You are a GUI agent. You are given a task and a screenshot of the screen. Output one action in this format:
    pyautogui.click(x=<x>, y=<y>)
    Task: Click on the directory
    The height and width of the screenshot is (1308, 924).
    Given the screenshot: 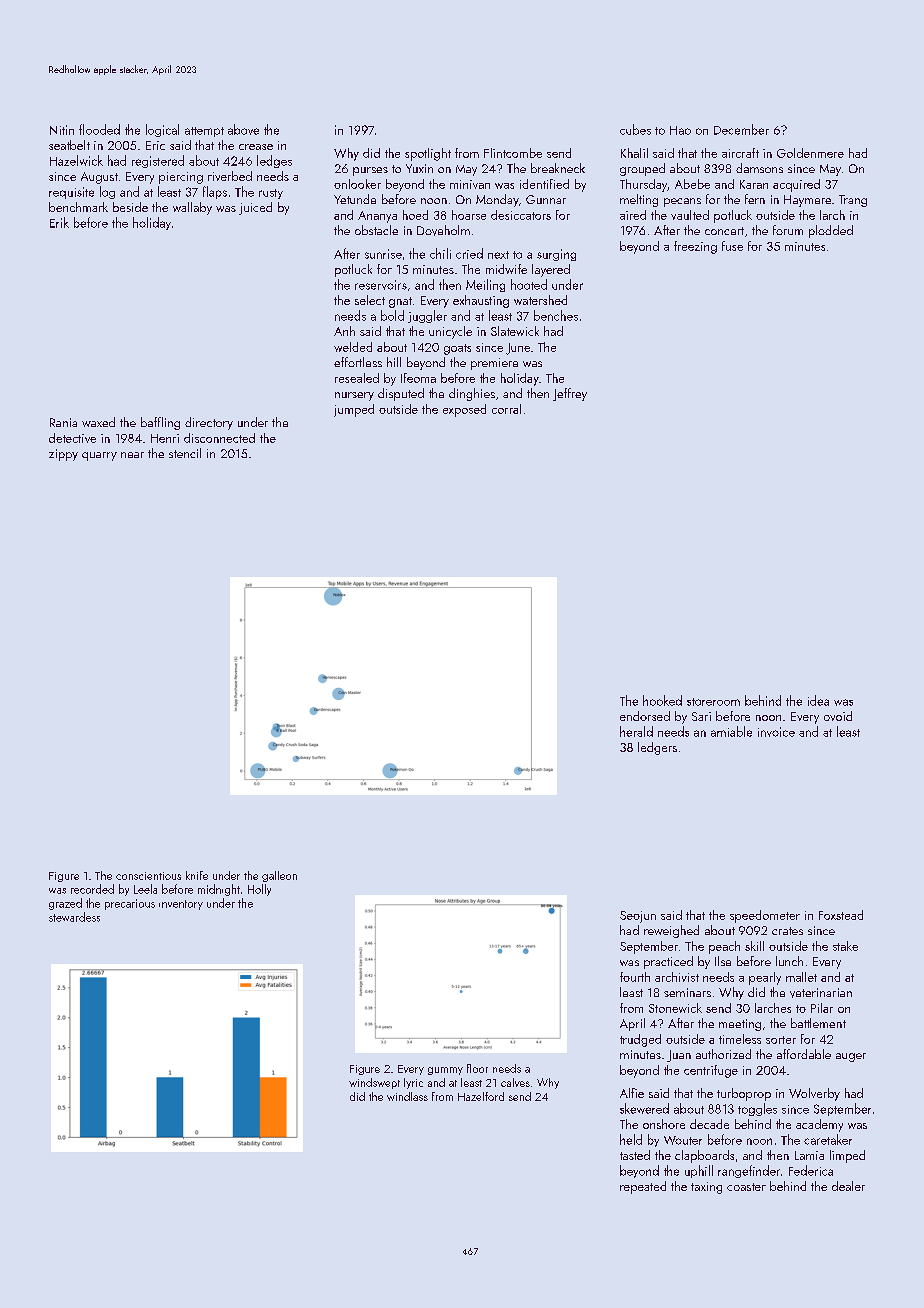 What is the action you would take?
    pyautogui.click(x=209, y=423)
